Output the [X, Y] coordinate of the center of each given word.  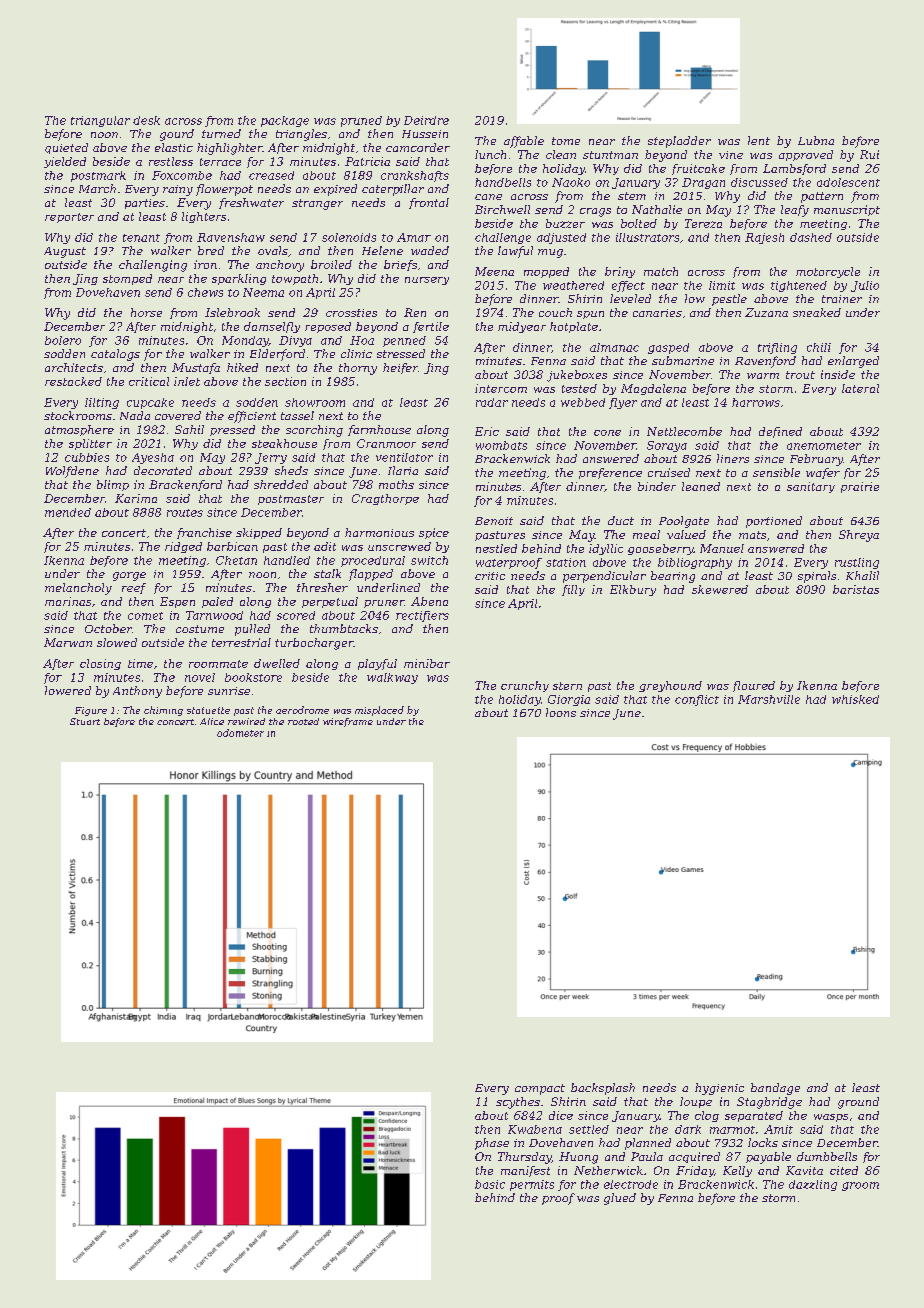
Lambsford [794, 169]
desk [146, 120]
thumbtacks [344, 628]
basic [490, 1184]
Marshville [769, 699]
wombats [501, 445]
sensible [776, 472]
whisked [855, 699]
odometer [240, 733]
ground [858, 1103]
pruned [361, 121]
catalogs [115, 355]
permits [532, 1185]
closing [100, 664]
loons [561, 712]
